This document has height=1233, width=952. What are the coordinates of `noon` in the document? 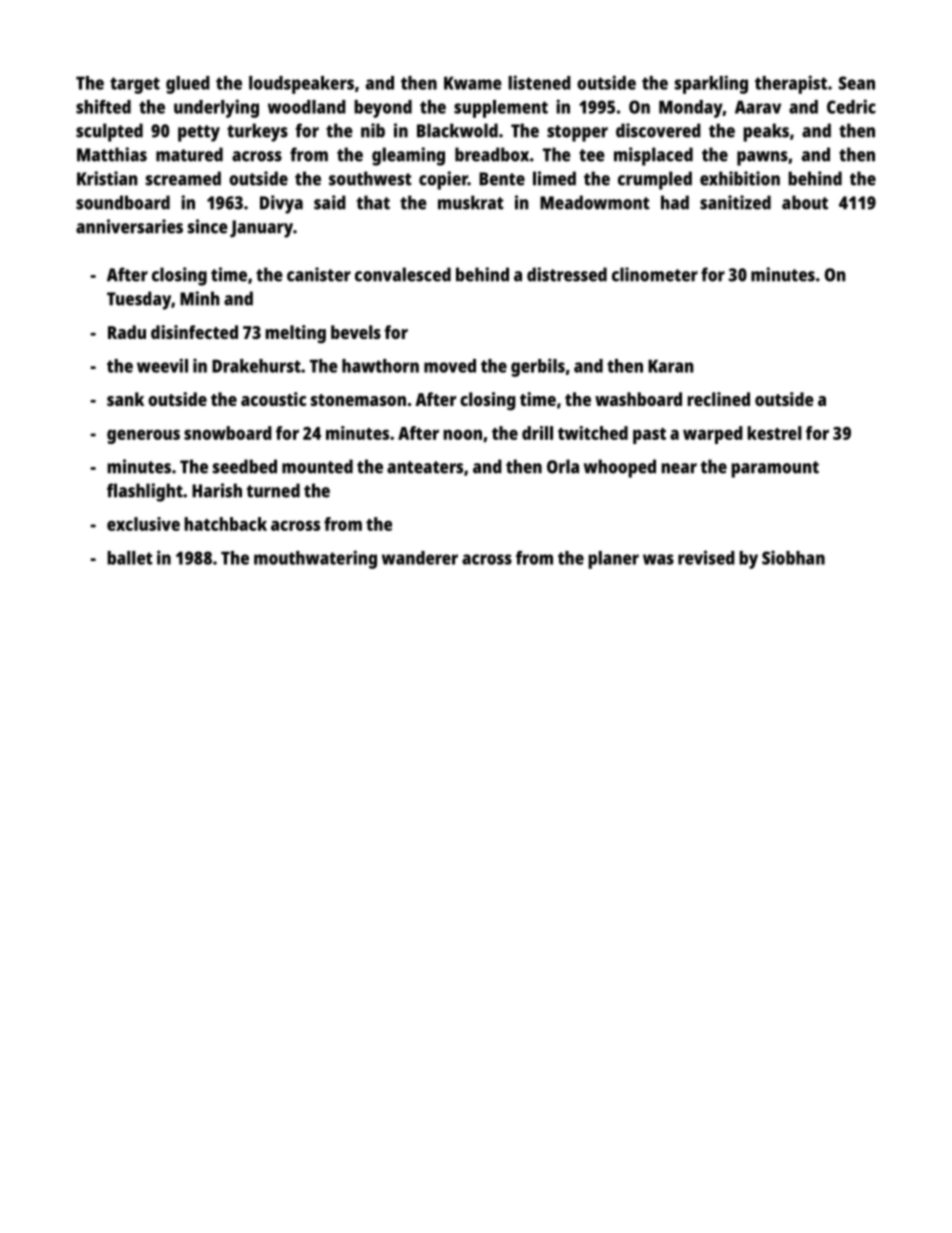 It's located at (462, 434).
